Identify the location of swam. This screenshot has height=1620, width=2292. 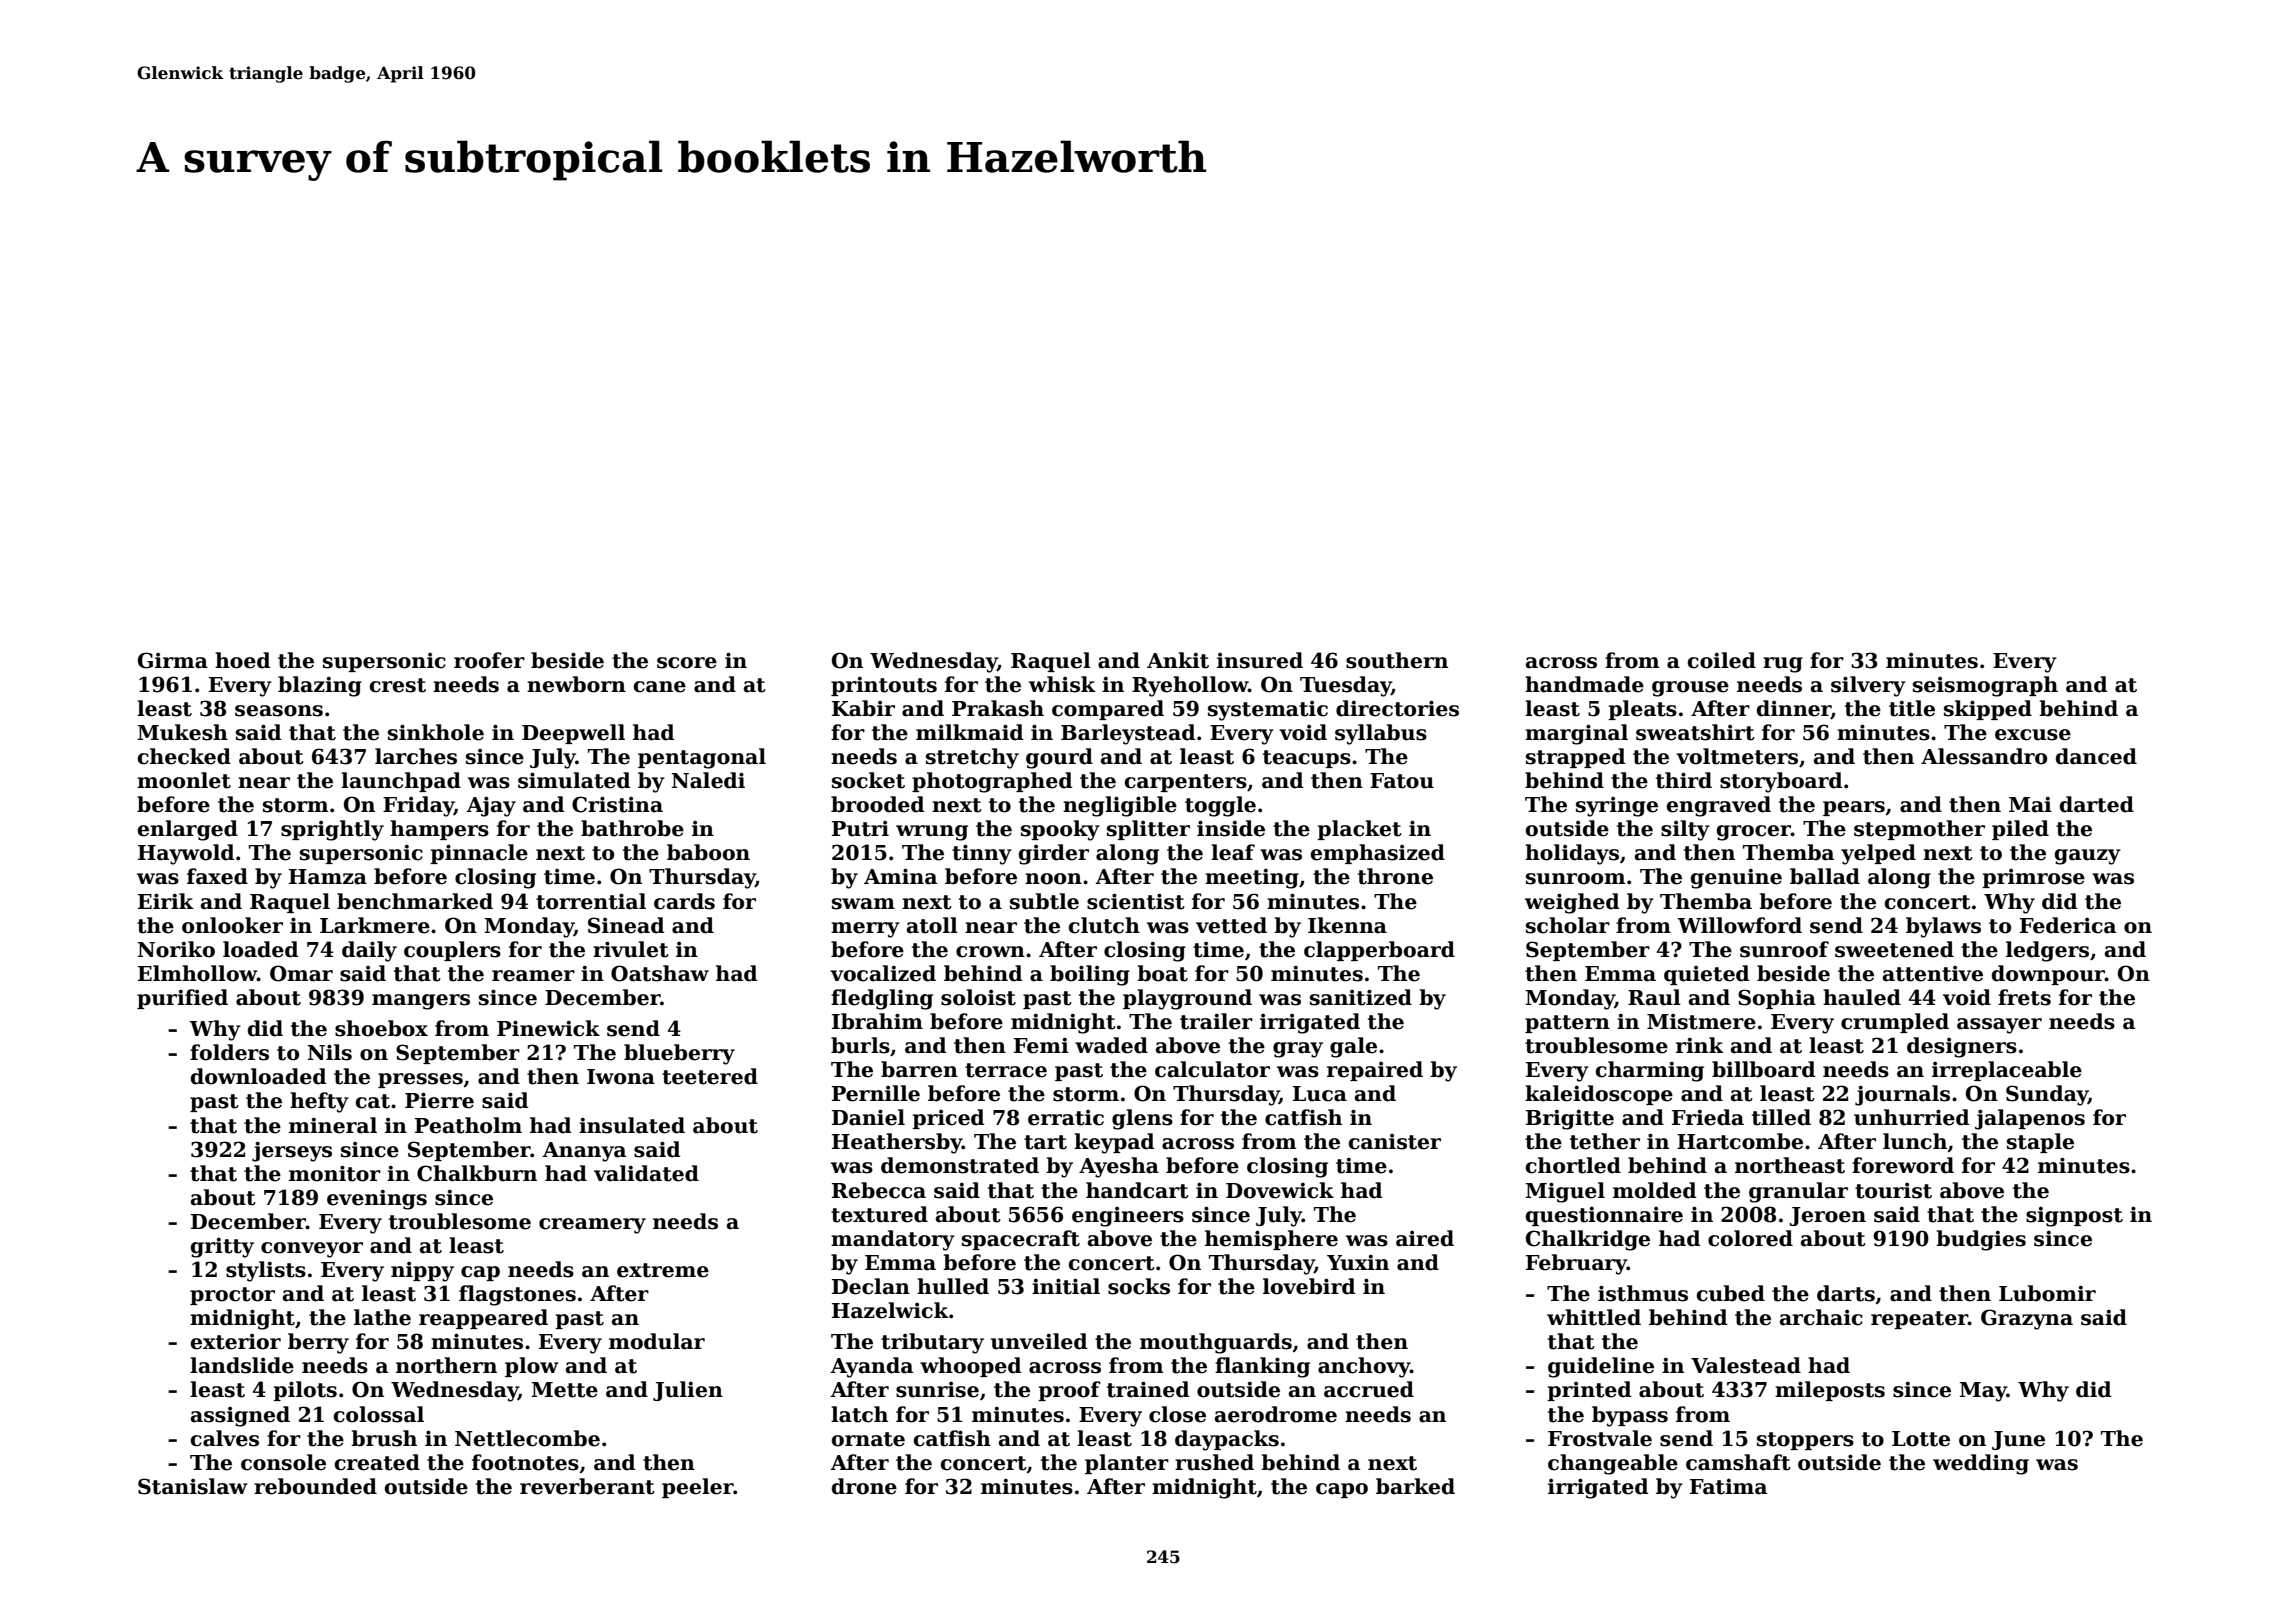
(863, 904).
